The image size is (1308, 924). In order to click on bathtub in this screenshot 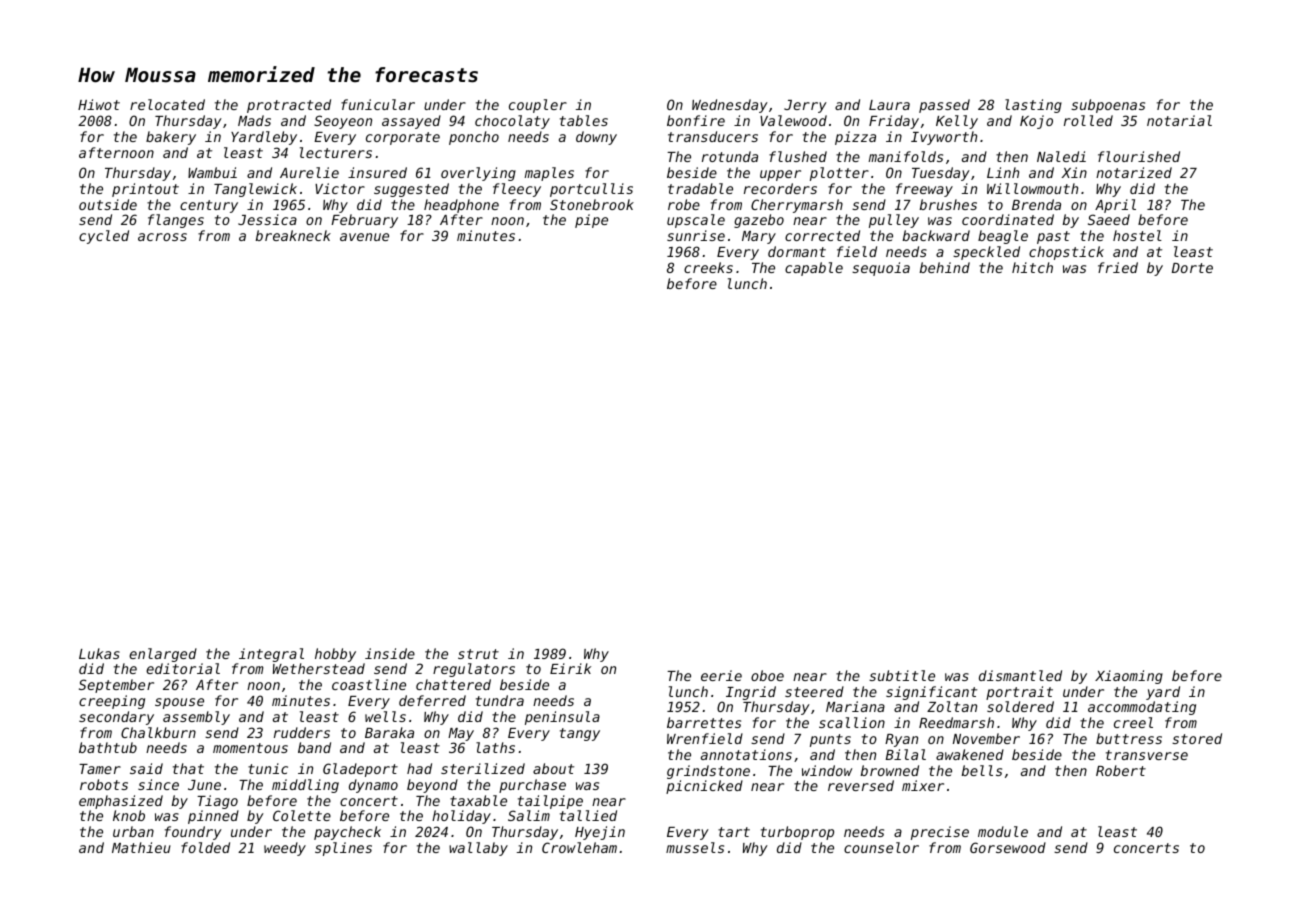, I will do `click(108, 747)`.
